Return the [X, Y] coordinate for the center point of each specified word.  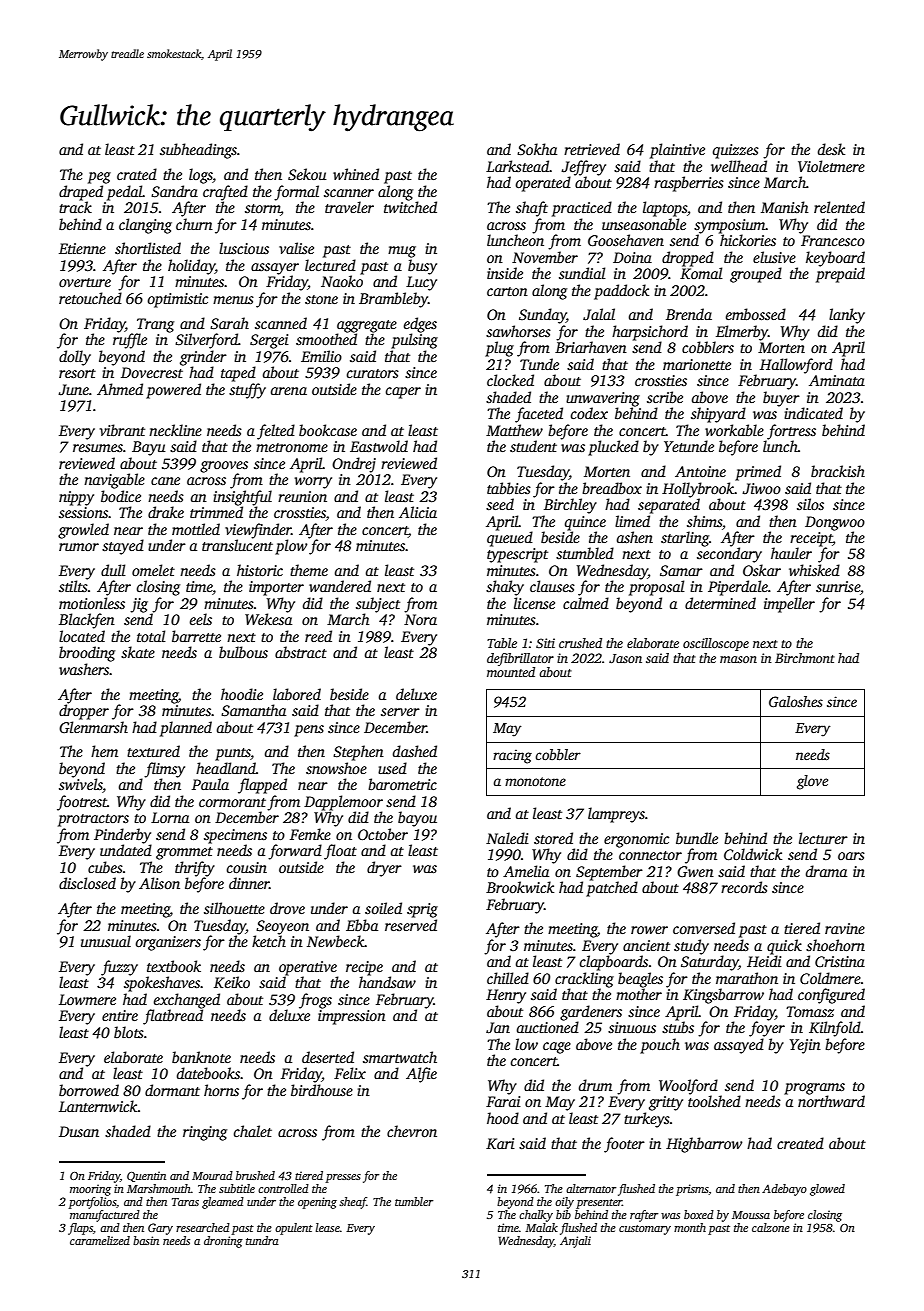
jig [139, 605]
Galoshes [796, 701]
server [400, 712]
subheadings [198, 151]
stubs [678, 1027]
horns [221, 1090]
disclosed [87, 883]
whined [356, 174]
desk [831, 149]
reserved [411, 925]
